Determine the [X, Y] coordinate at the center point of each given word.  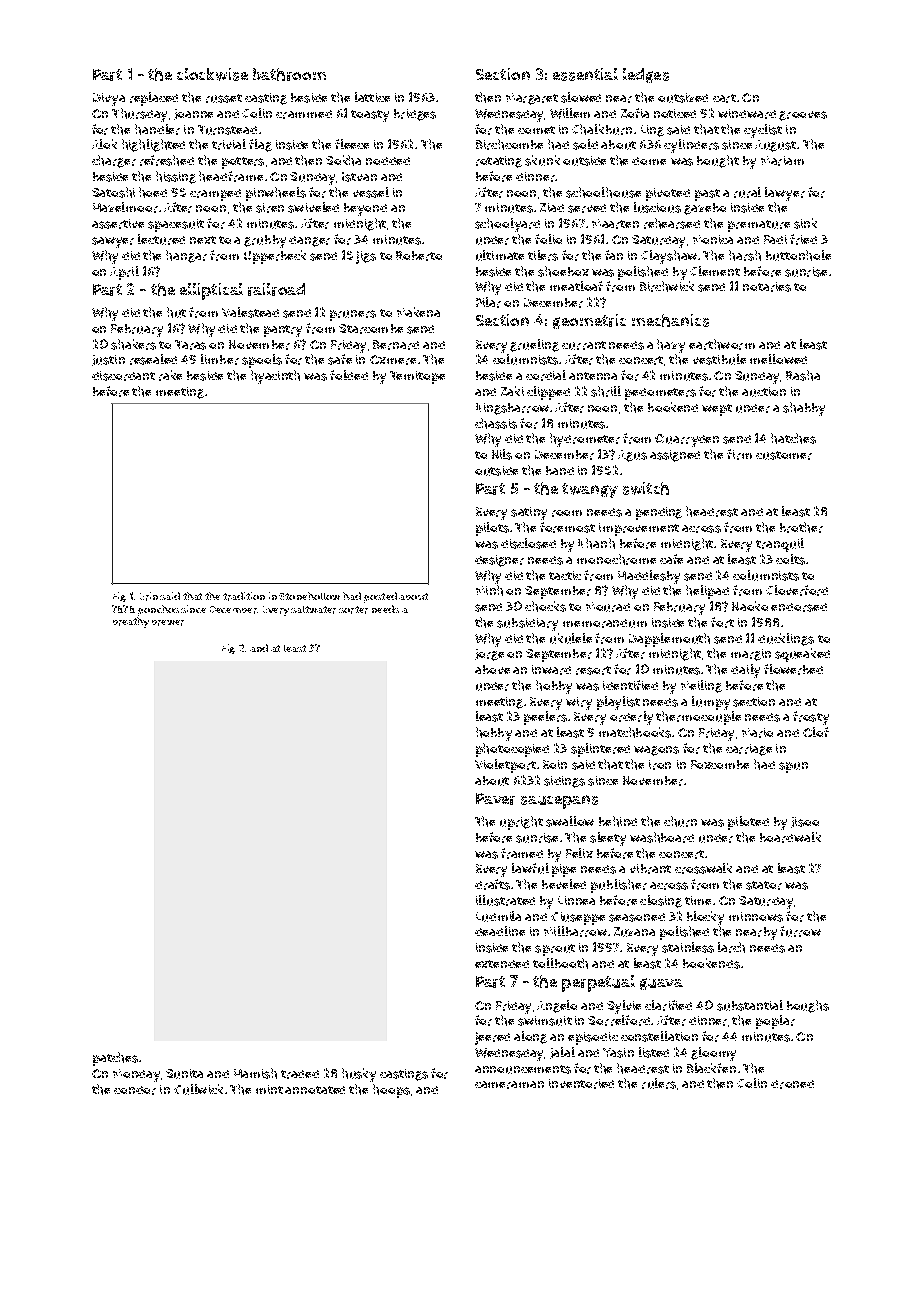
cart [724, 98]
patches [115, 1059]
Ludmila [498, 916]
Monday [136, 1075]
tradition [244, 596]
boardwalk [790, 837]
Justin [108, 360]
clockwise [212, 74]
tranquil [780, 545]
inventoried [581, 1084]
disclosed [528, 543]
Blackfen [711, 1068]
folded [349, 375]
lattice [372, 97]
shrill [606, 391]
